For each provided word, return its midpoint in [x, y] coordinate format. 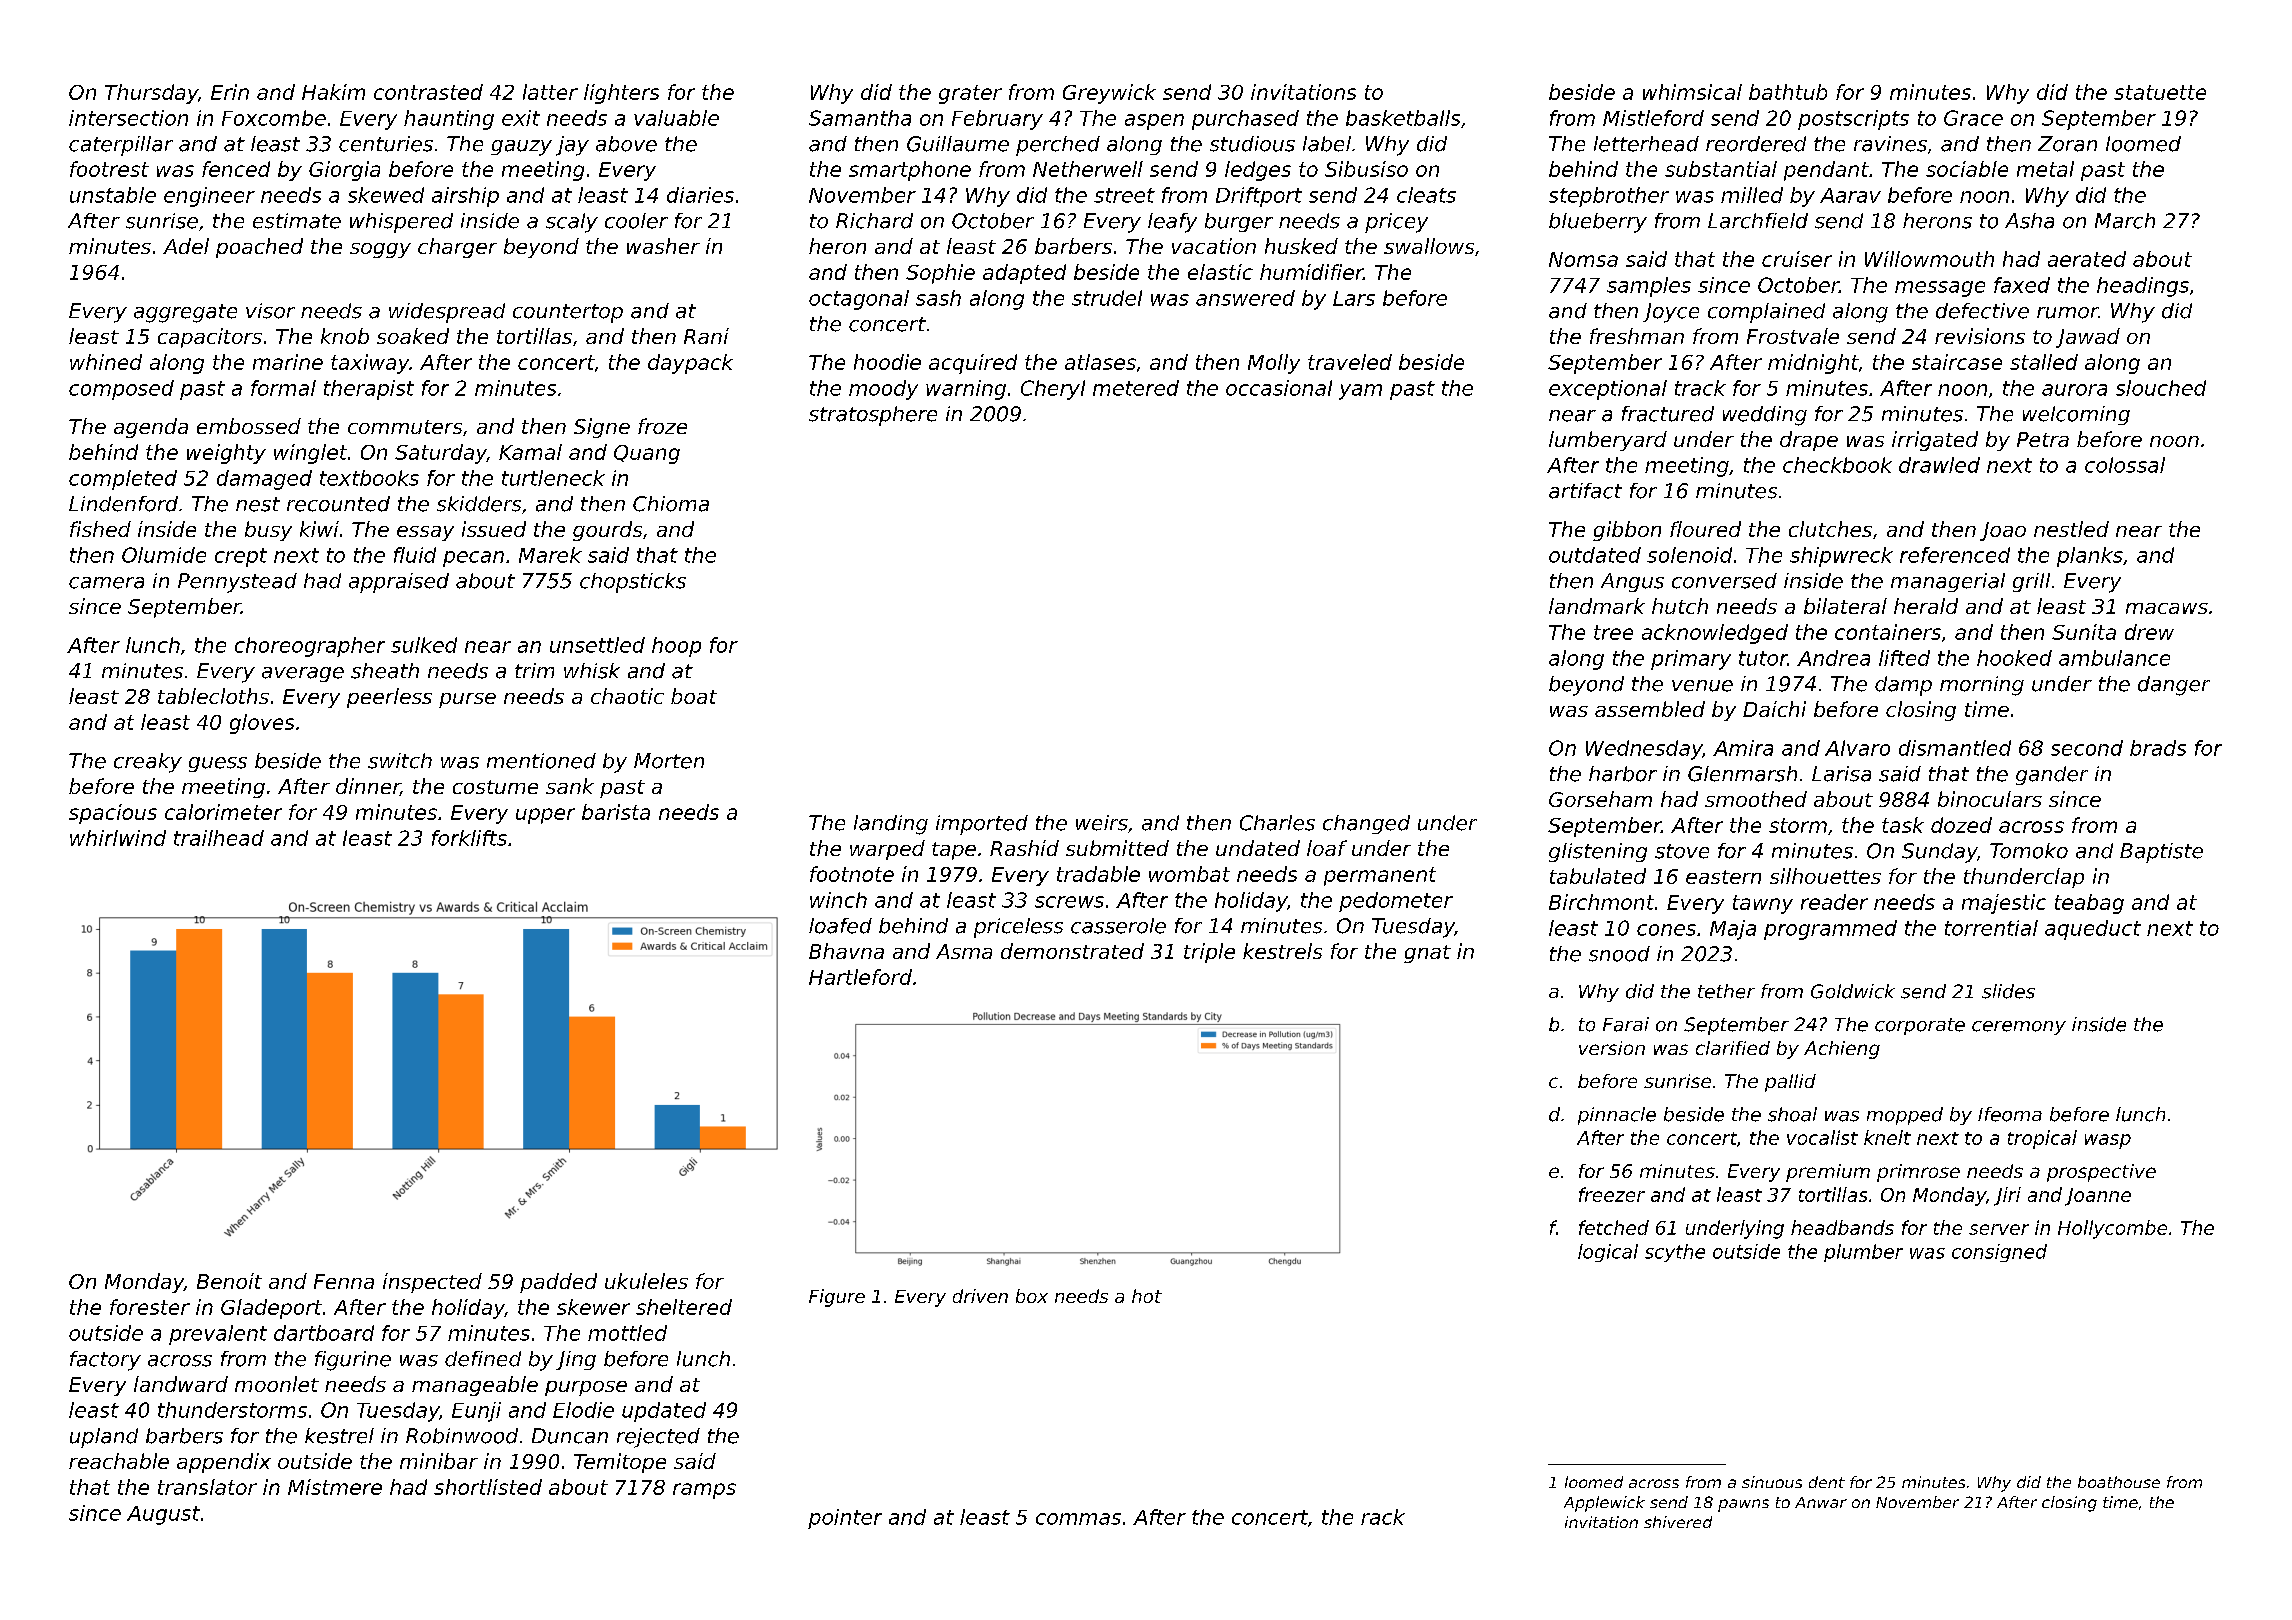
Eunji [476, 1412]
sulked [424, 645]
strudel [1107, 298]
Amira [1743, 748]
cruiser [1797, 259]
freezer [1612, 1194]
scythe [1675, 1253]
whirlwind [118, 838]
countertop [568, 313]
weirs [1102, 823]
